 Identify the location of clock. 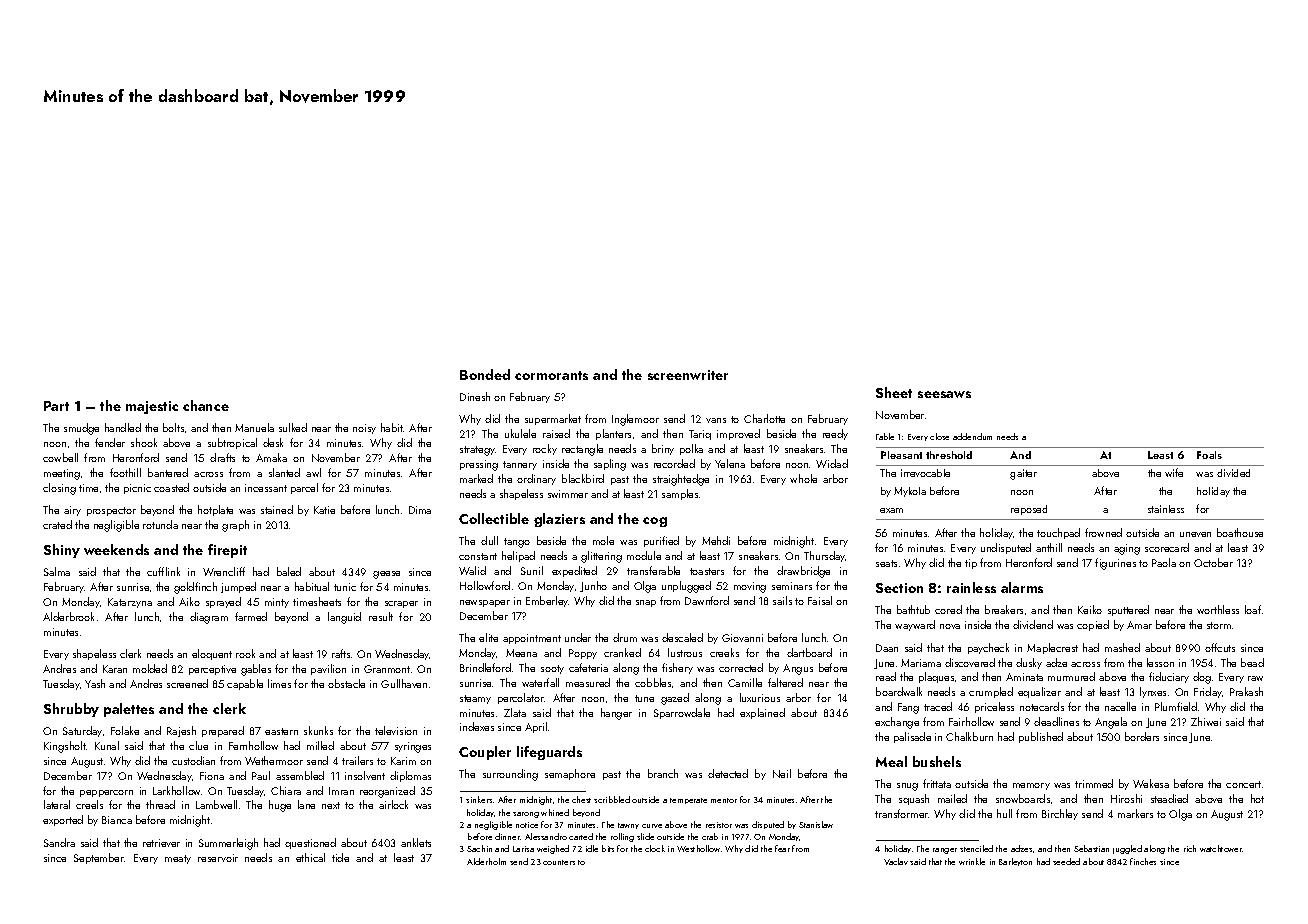
(655, 848).
